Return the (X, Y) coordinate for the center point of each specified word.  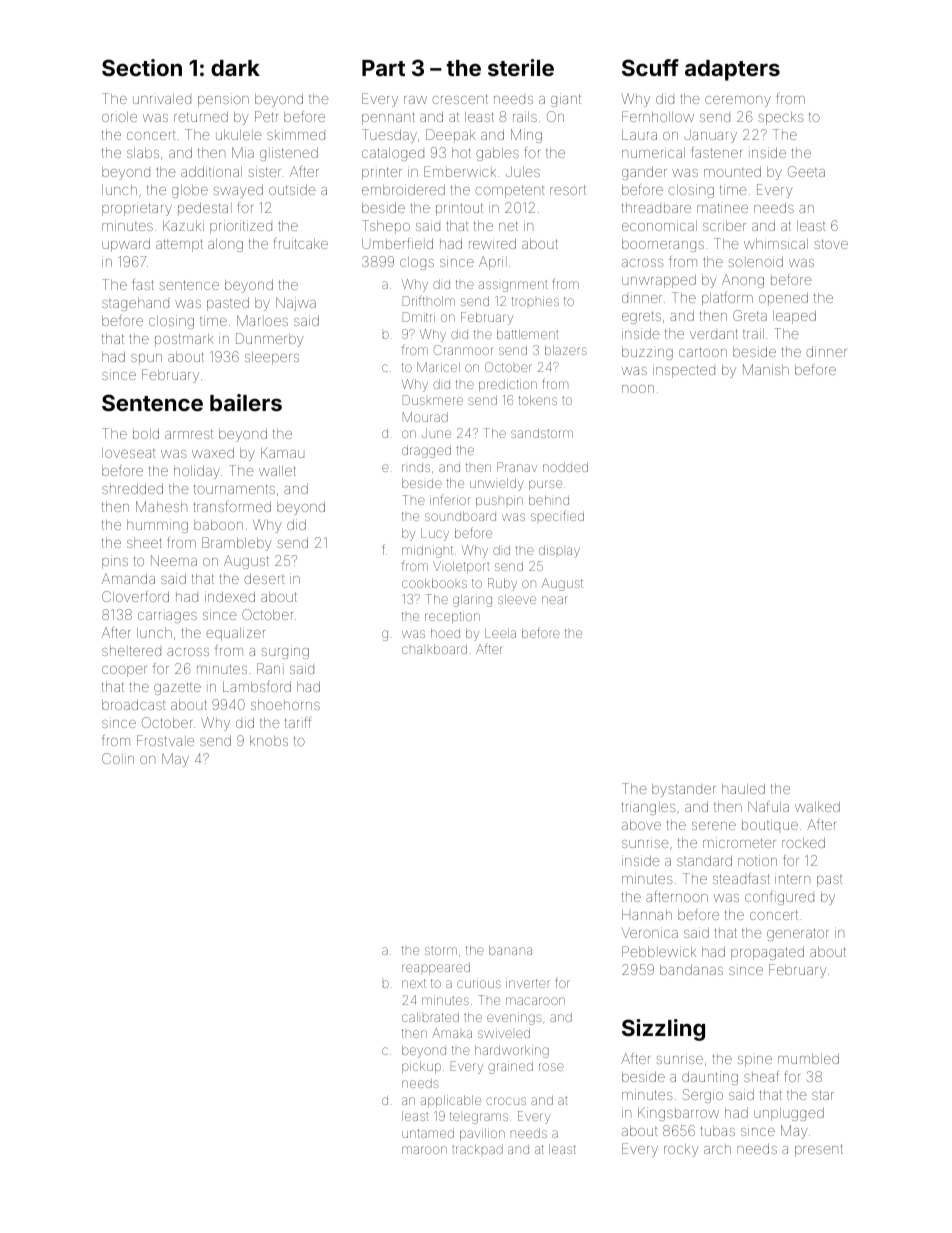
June (436, 433)
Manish (766, 369)
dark (235, 68)
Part (383, 68)
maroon (424, 1150)
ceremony (738, 101)
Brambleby (237, 544)
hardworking (512, 1051)
